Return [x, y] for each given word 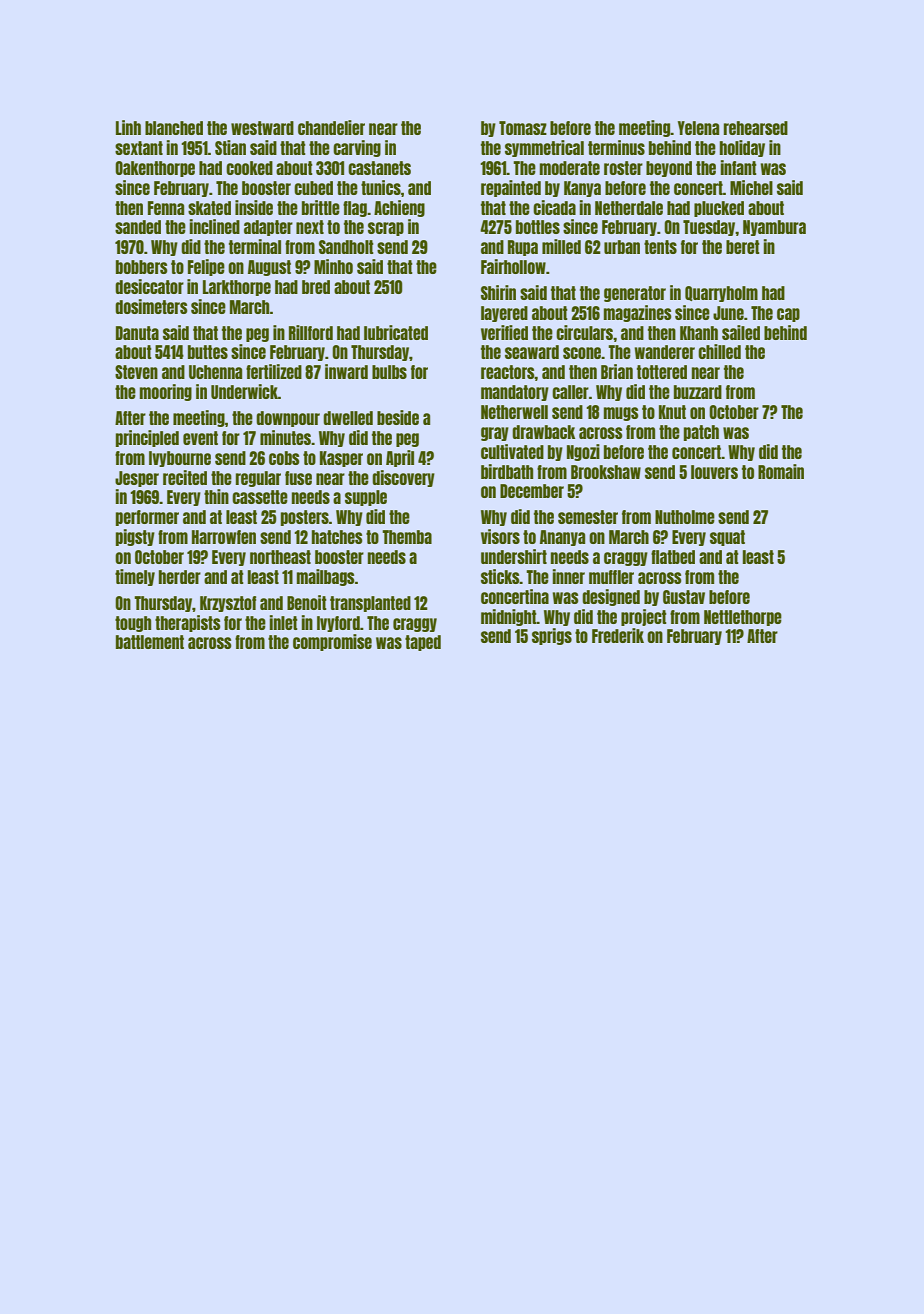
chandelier [331, 127]
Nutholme [685, 517]
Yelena [698, 128]
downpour [288, 419]
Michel [751, 187]
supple [366, 498]
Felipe [206, 267]
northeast [280, 557]
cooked [249, 168]
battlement [150, 642]
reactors [508, 372]
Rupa [523, 248]
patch [701, 433]
